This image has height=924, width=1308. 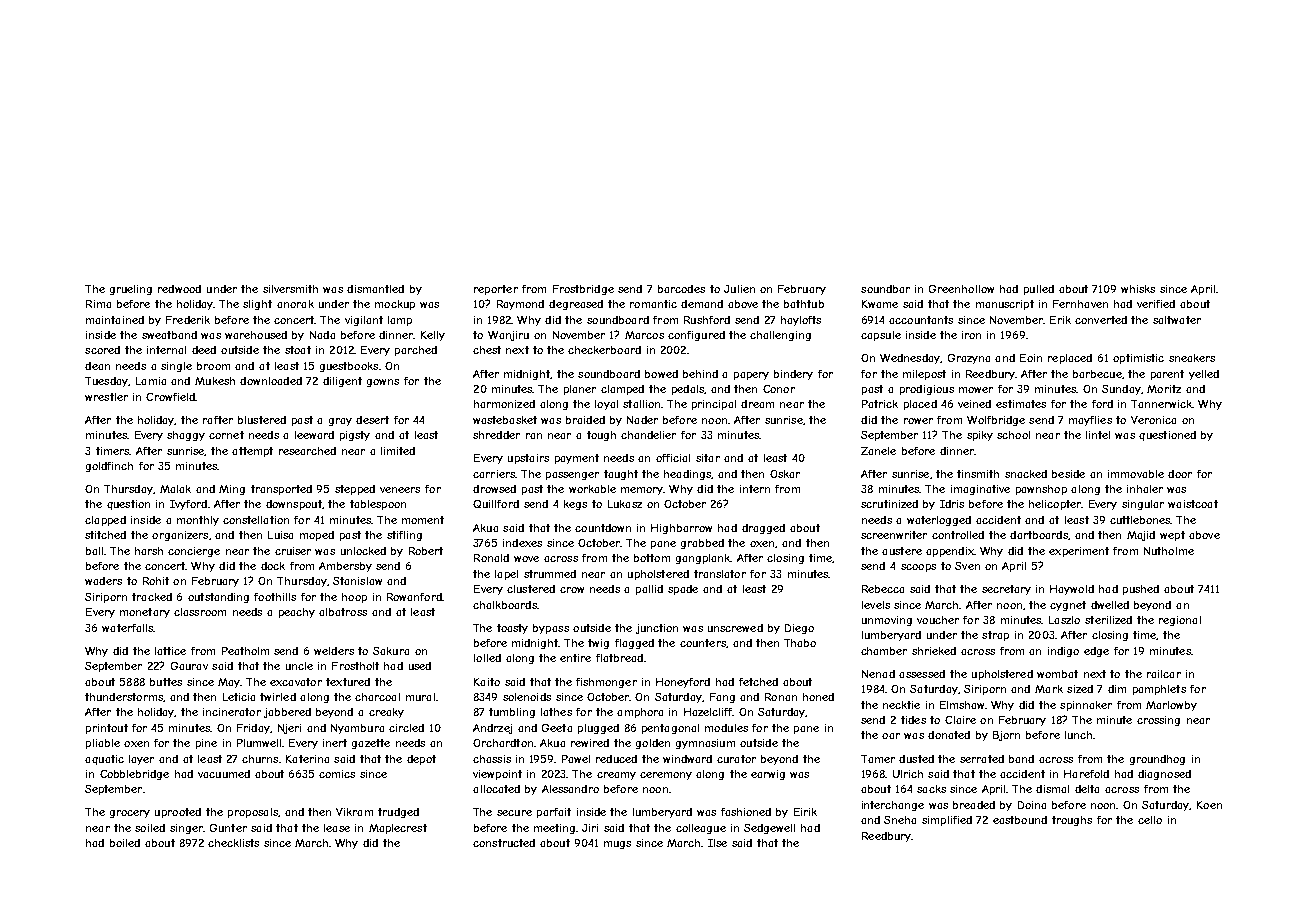 What do you see at coordinates (180, 536) in the image?
I see `organizers` at bounding box center [180, 536].
